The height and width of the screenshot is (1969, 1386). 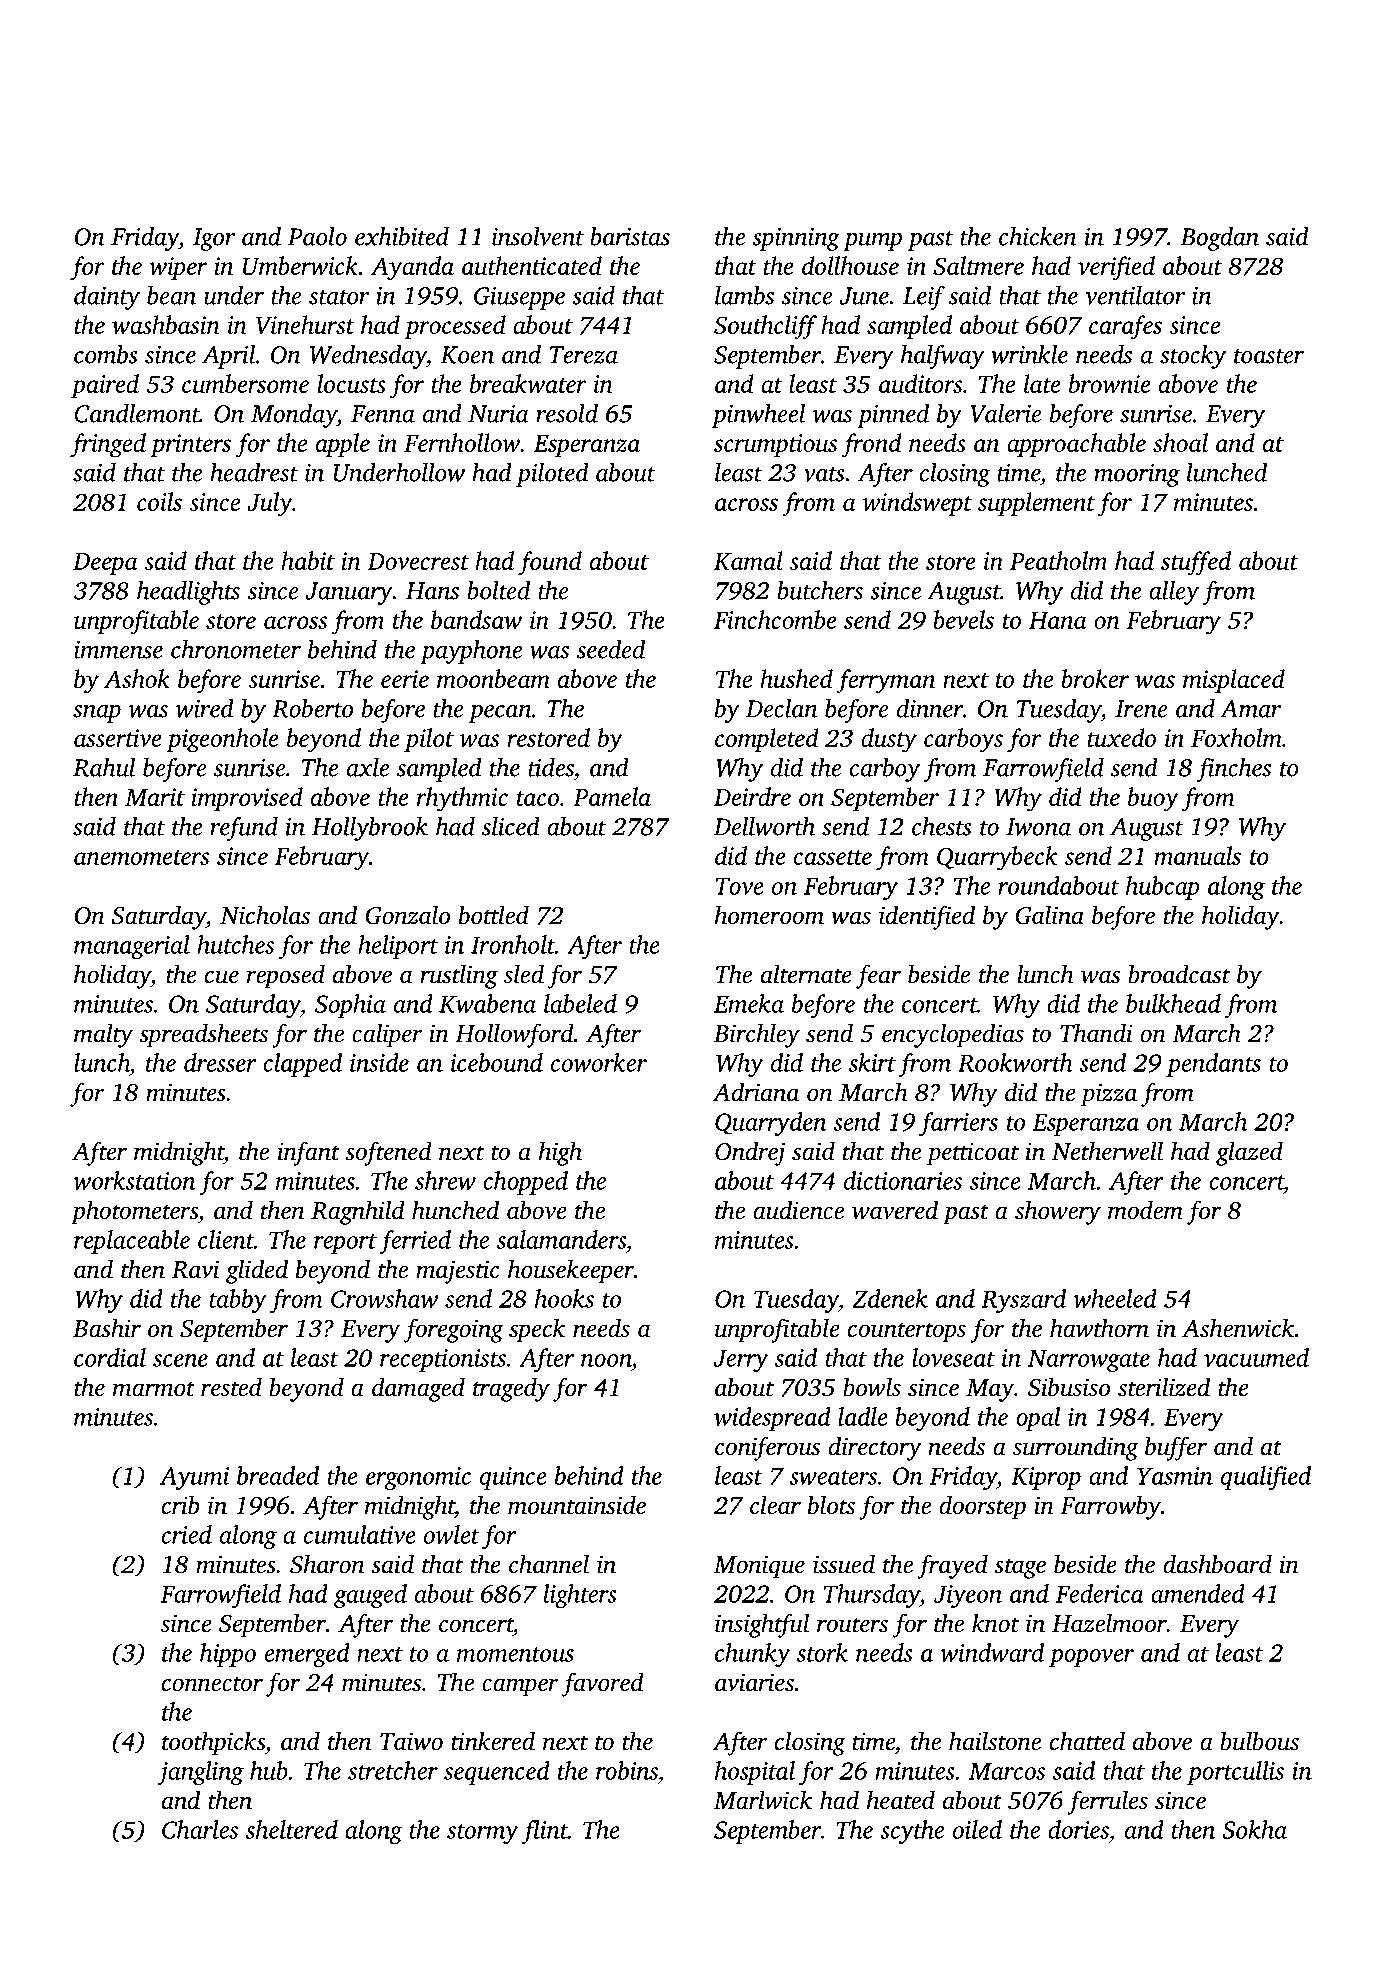 I want to click on Bogdan, so click(x=1219, y=239).
